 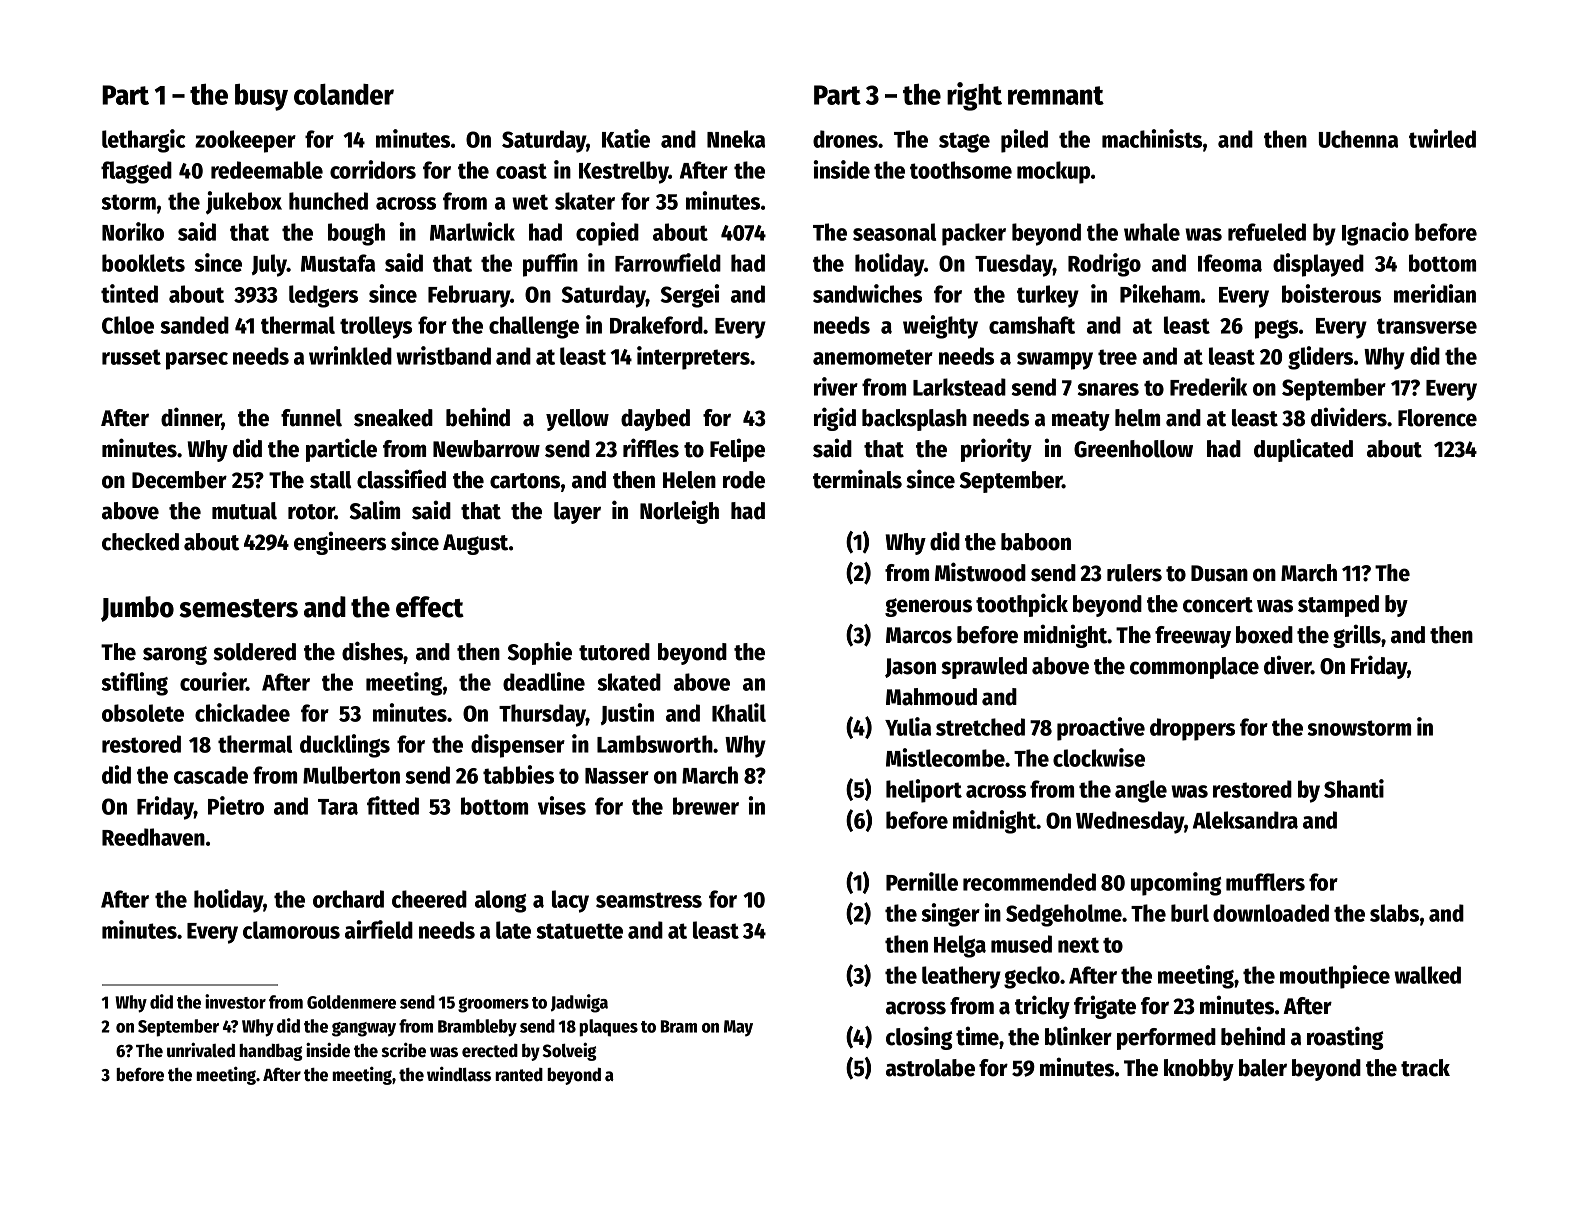 I want to click on Aleksandra, so click(x=1245, y=820).
